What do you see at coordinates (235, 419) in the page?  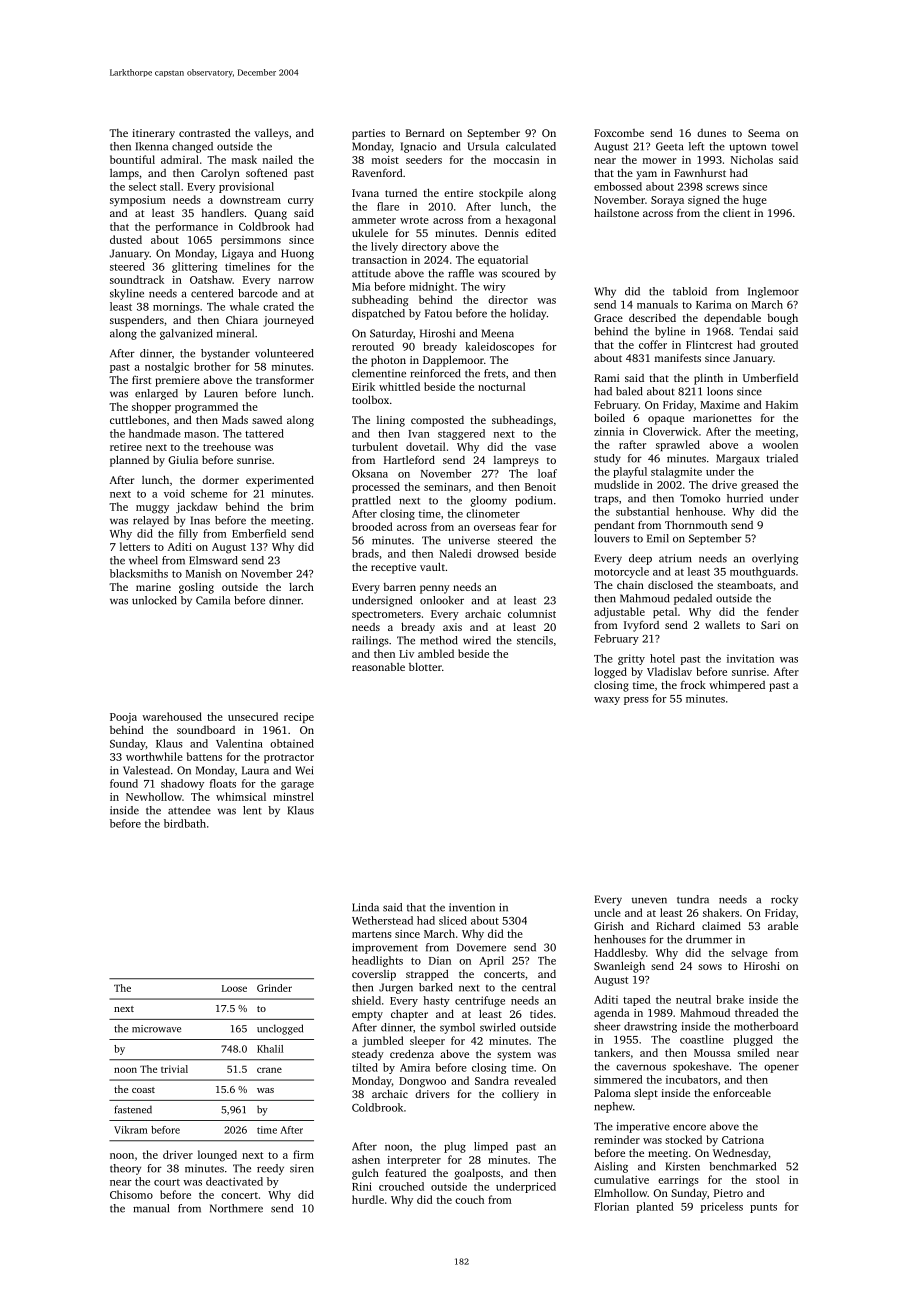 I see `Mads` at bounding box center [235, 419].
